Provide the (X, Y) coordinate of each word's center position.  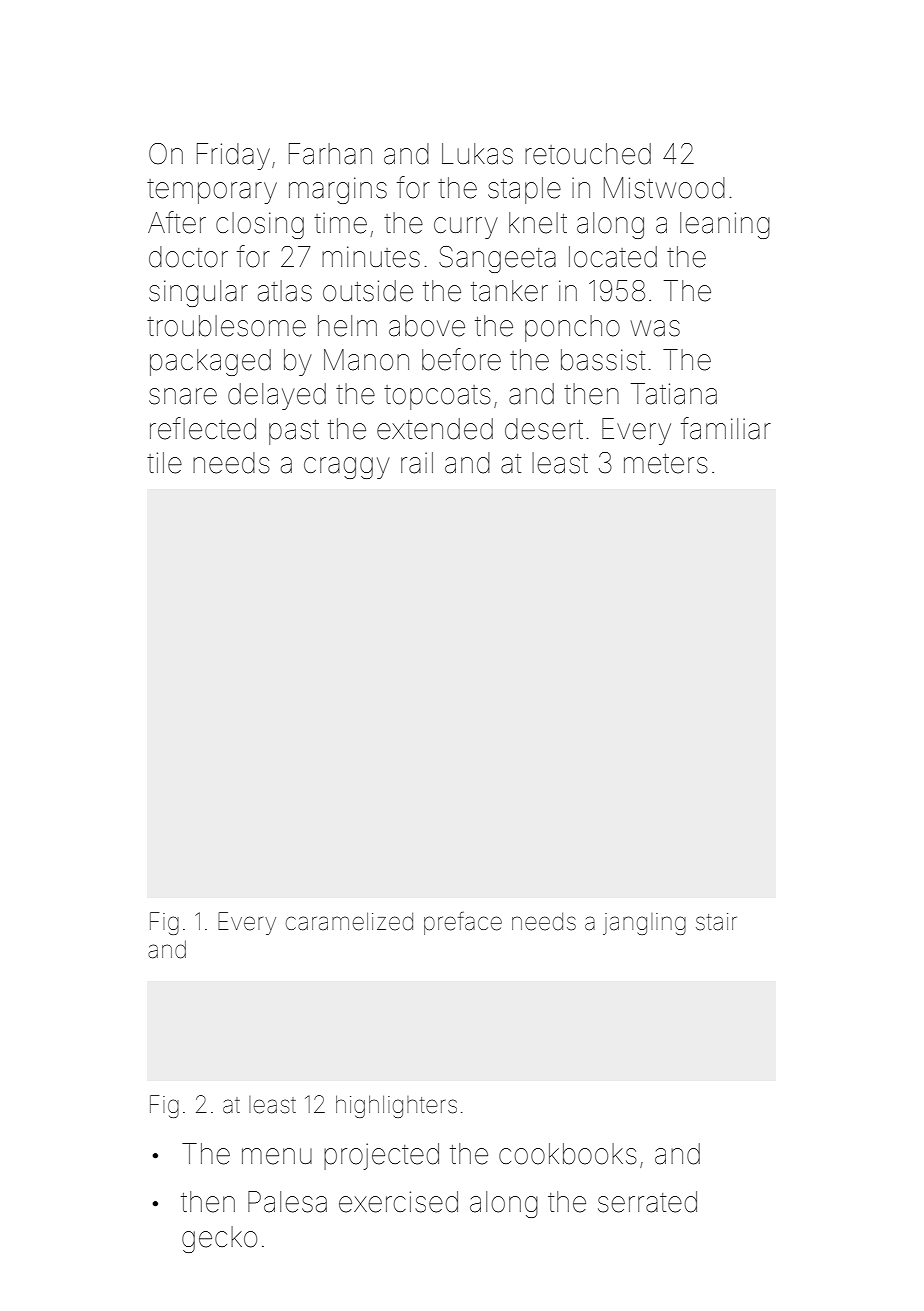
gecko (219, 1239)
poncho (572, 328)
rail (417, 463)
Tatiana (674, 394)
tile (164, 463)
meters (666, 464)
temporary (212, 191)
